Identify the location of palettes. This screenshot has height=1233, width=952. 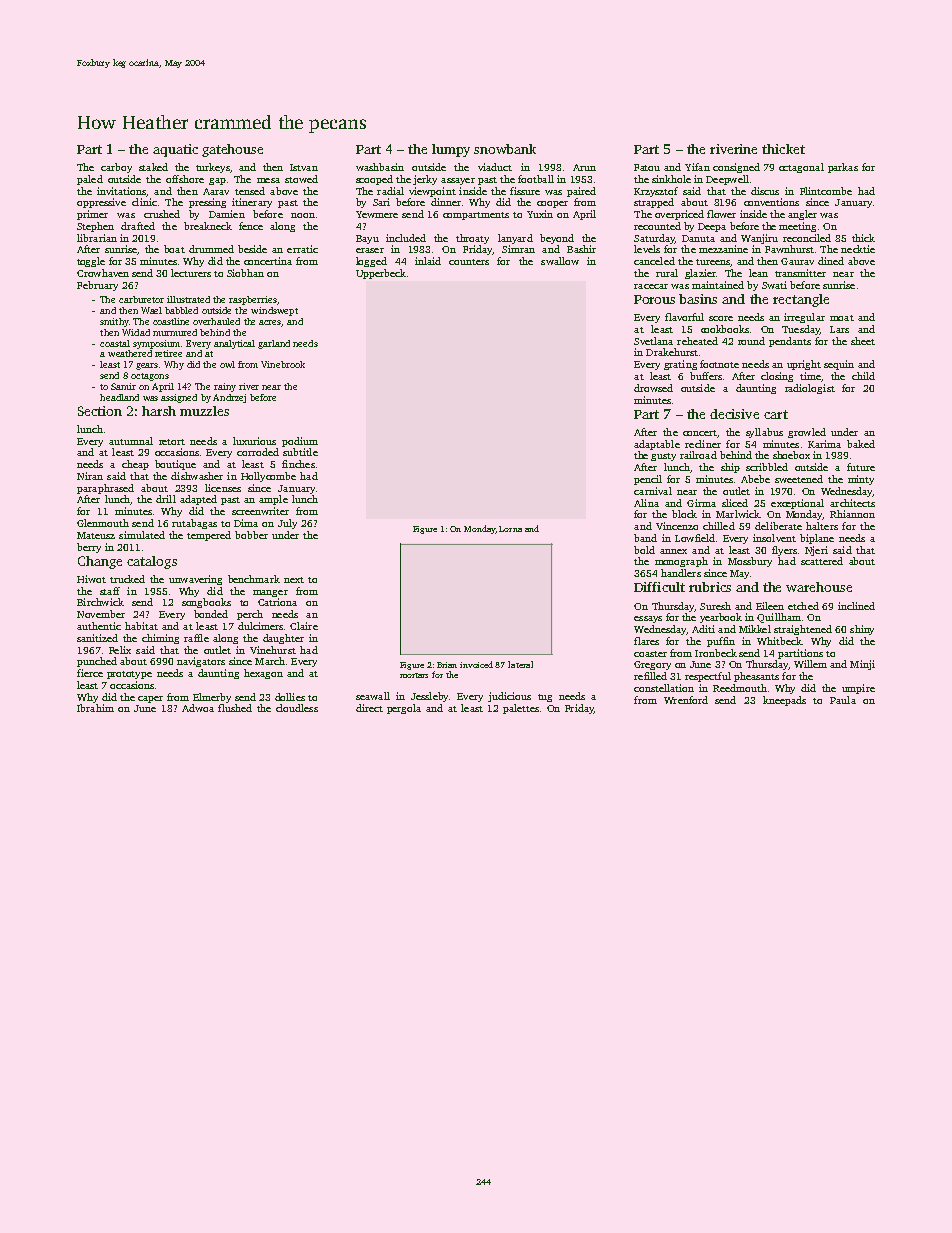
(521, 709).
